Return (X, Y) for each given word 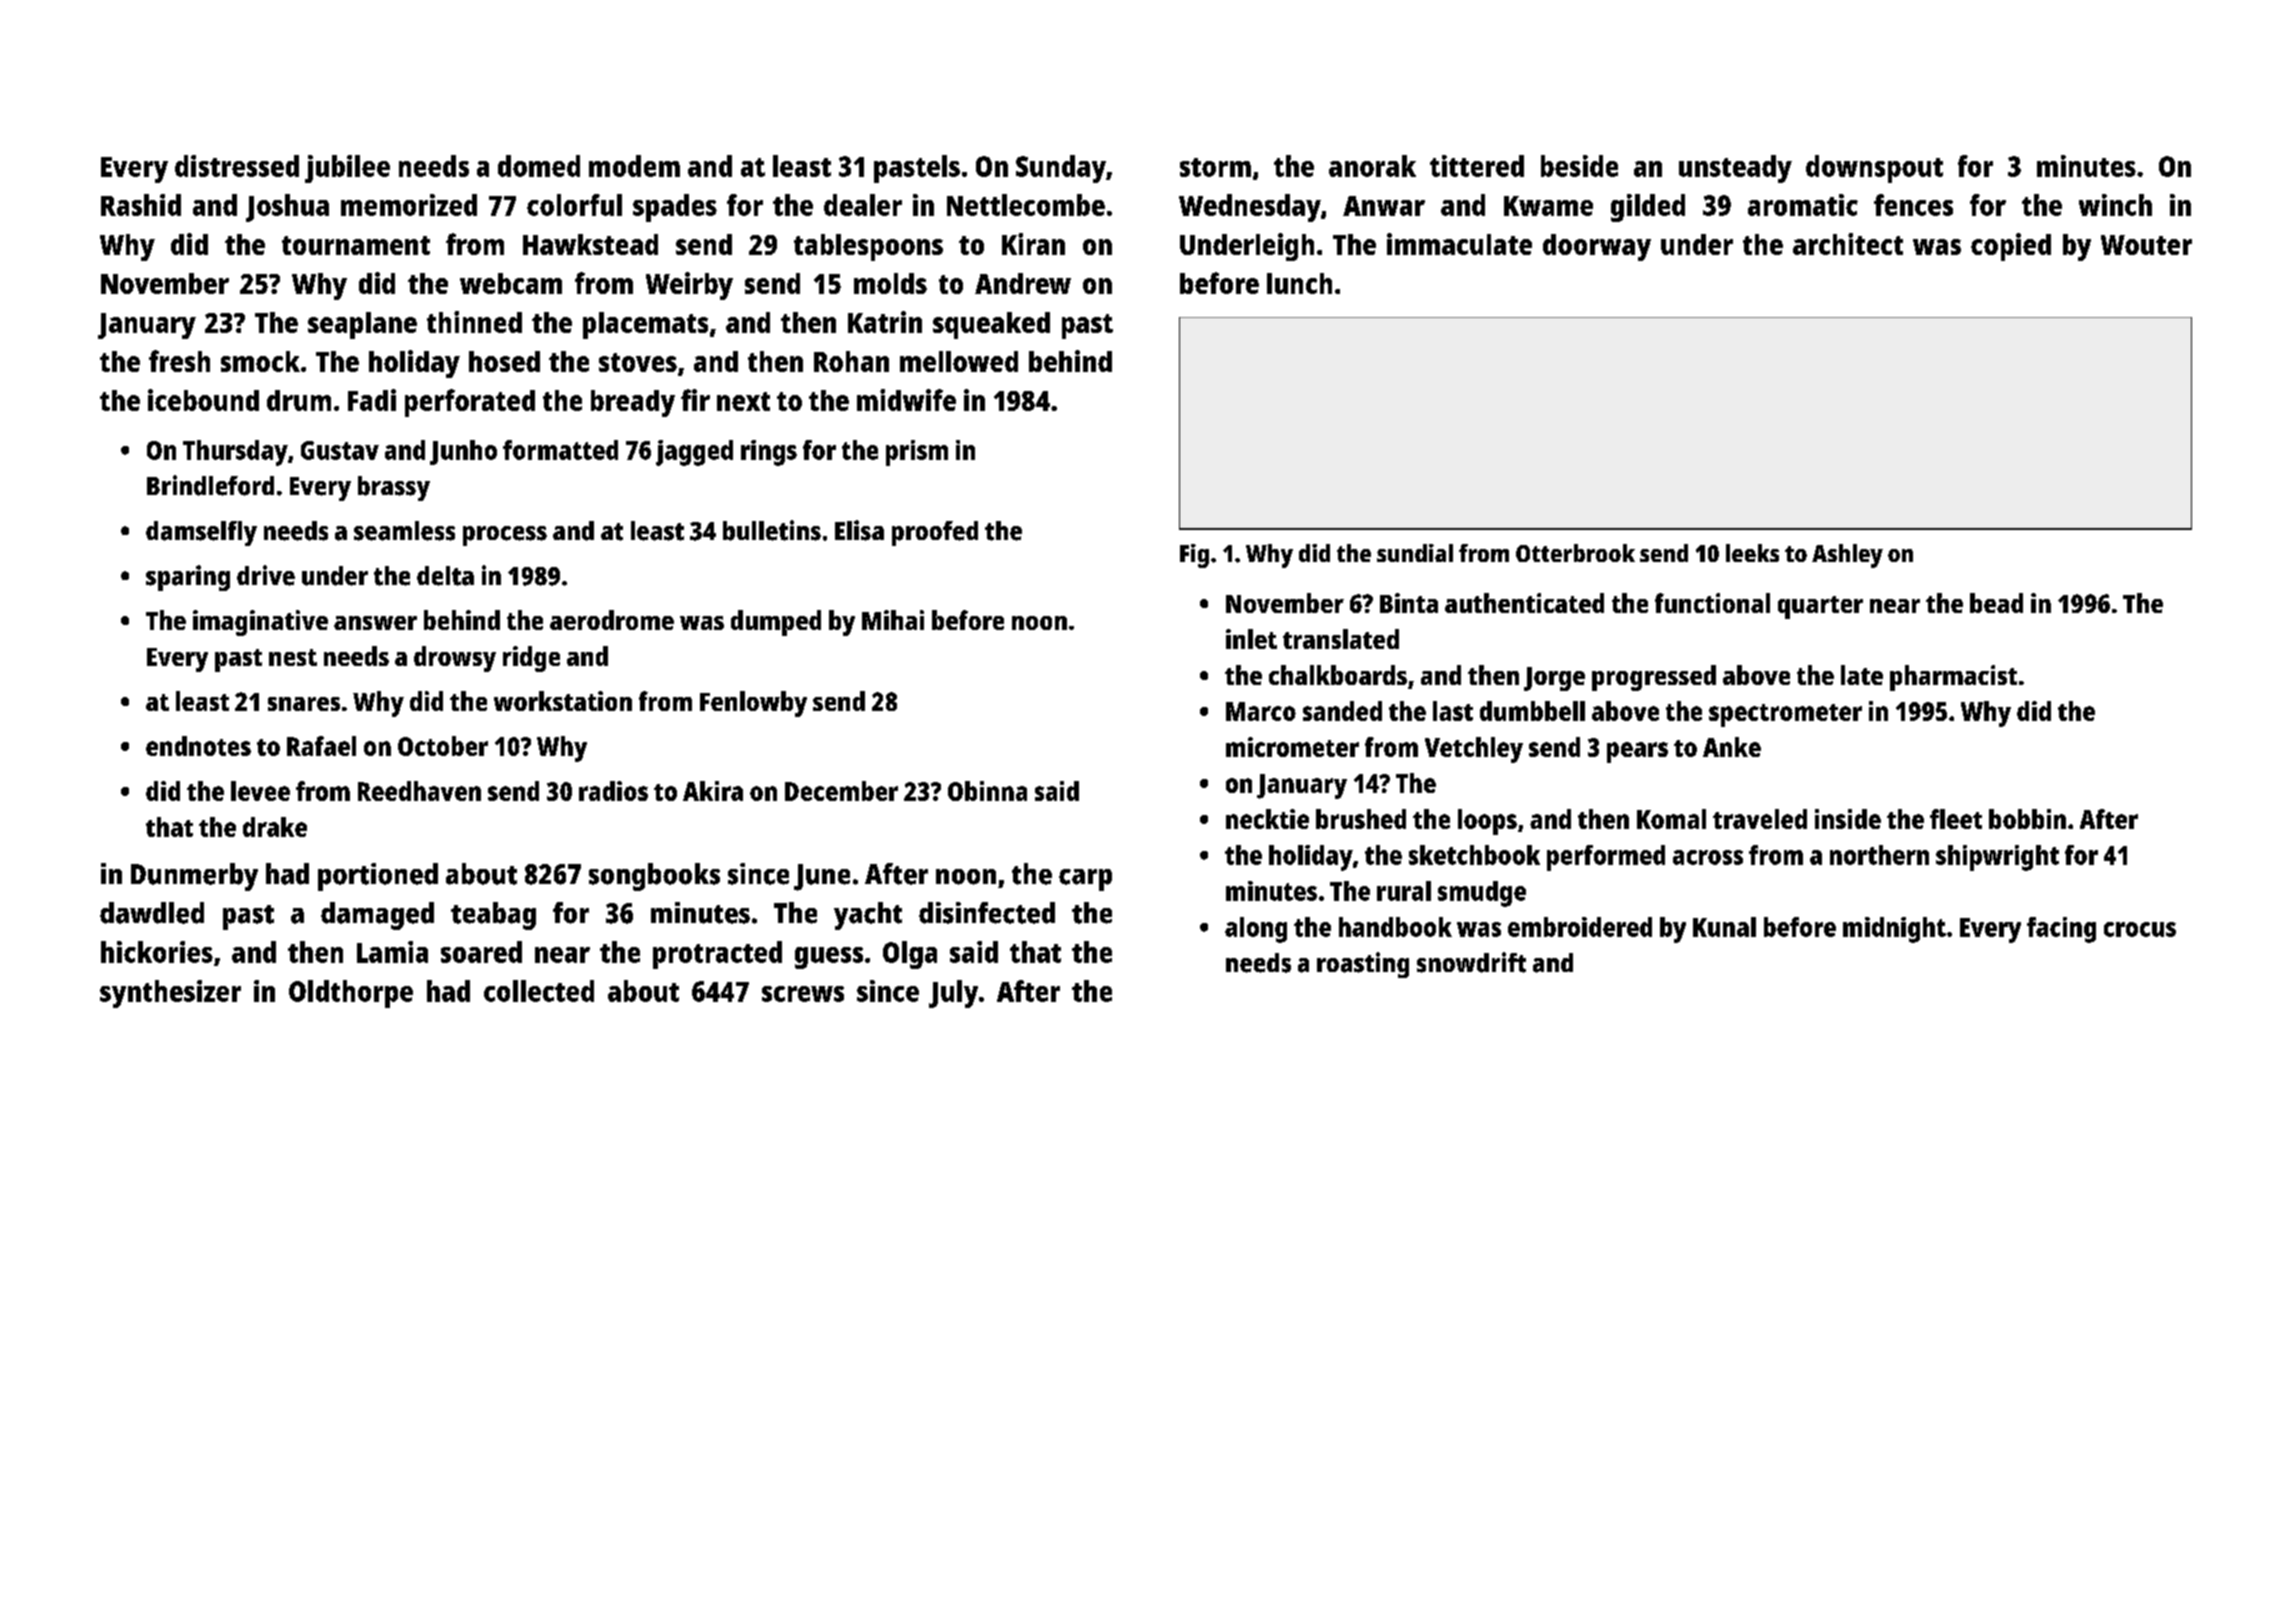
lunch (1299, 283)
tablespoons (868, 247)
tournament (356, 245)
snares (304, 704)
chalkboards (1338, 675)
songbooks (654, 877)
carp (1085, 880)
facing (2061, 930)
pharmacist (1953, 678)
